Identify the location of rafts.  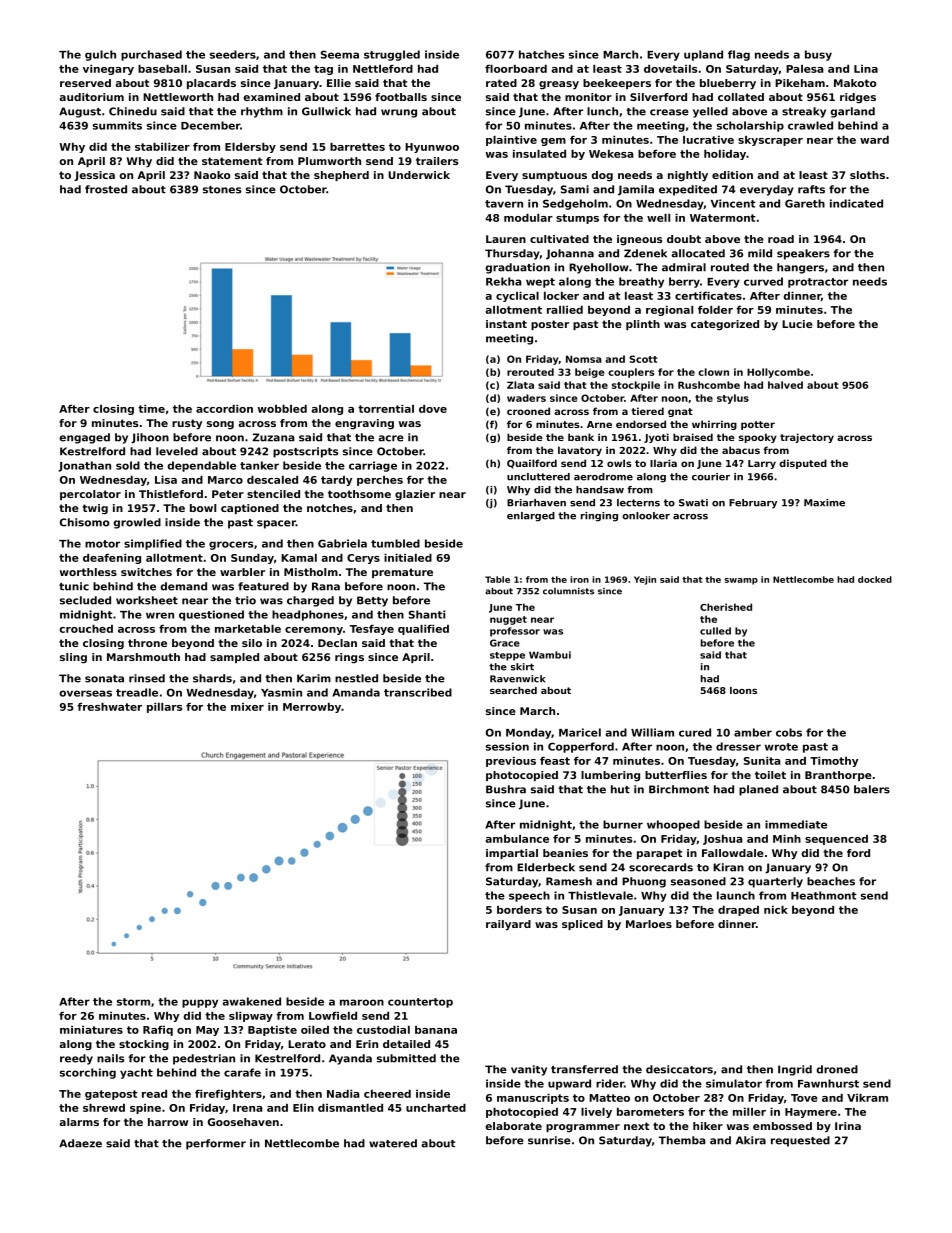
(811, 189).
